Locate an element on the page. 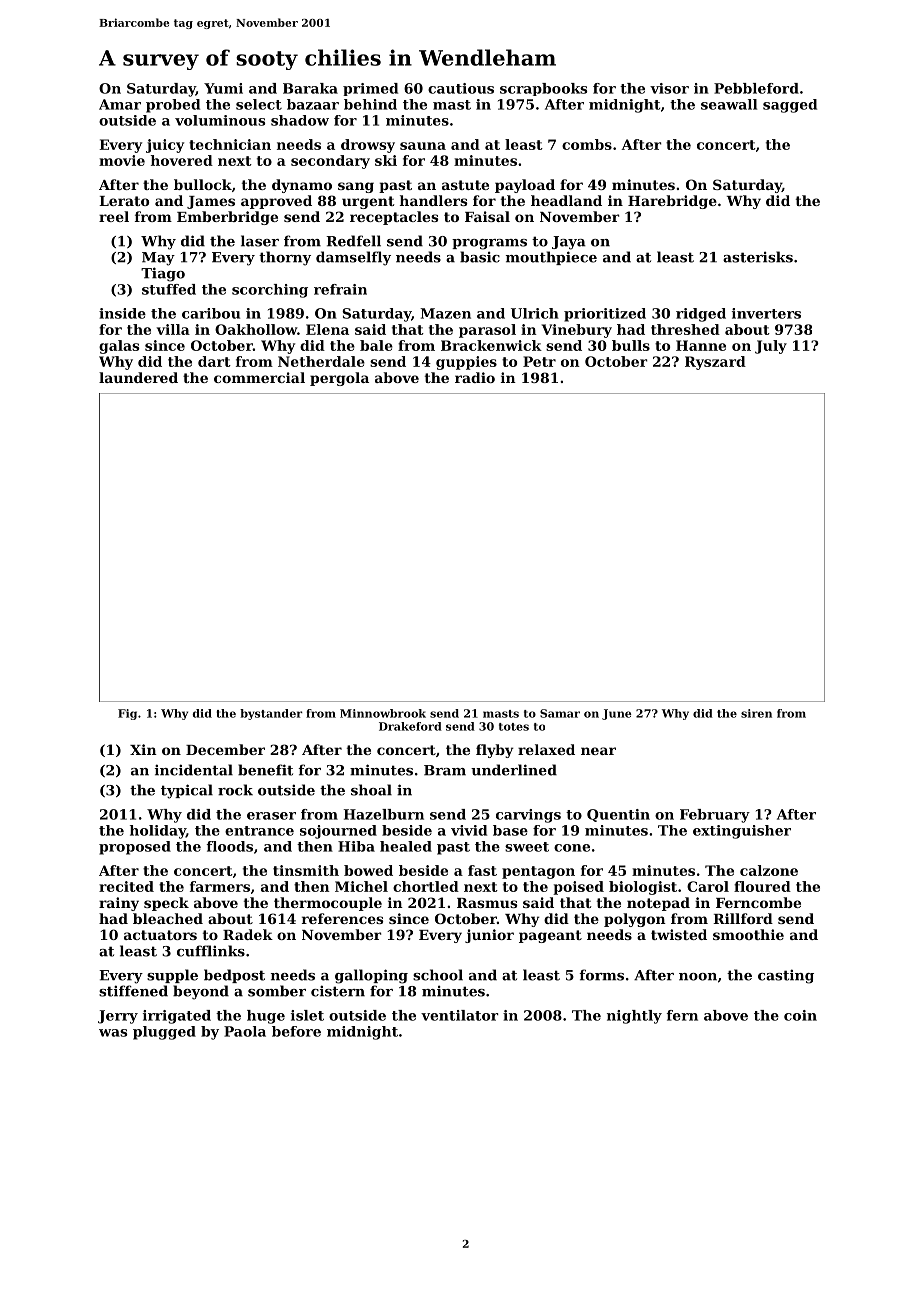 This document has height=1308, width=924. July is located at coordinates (771, 347).
